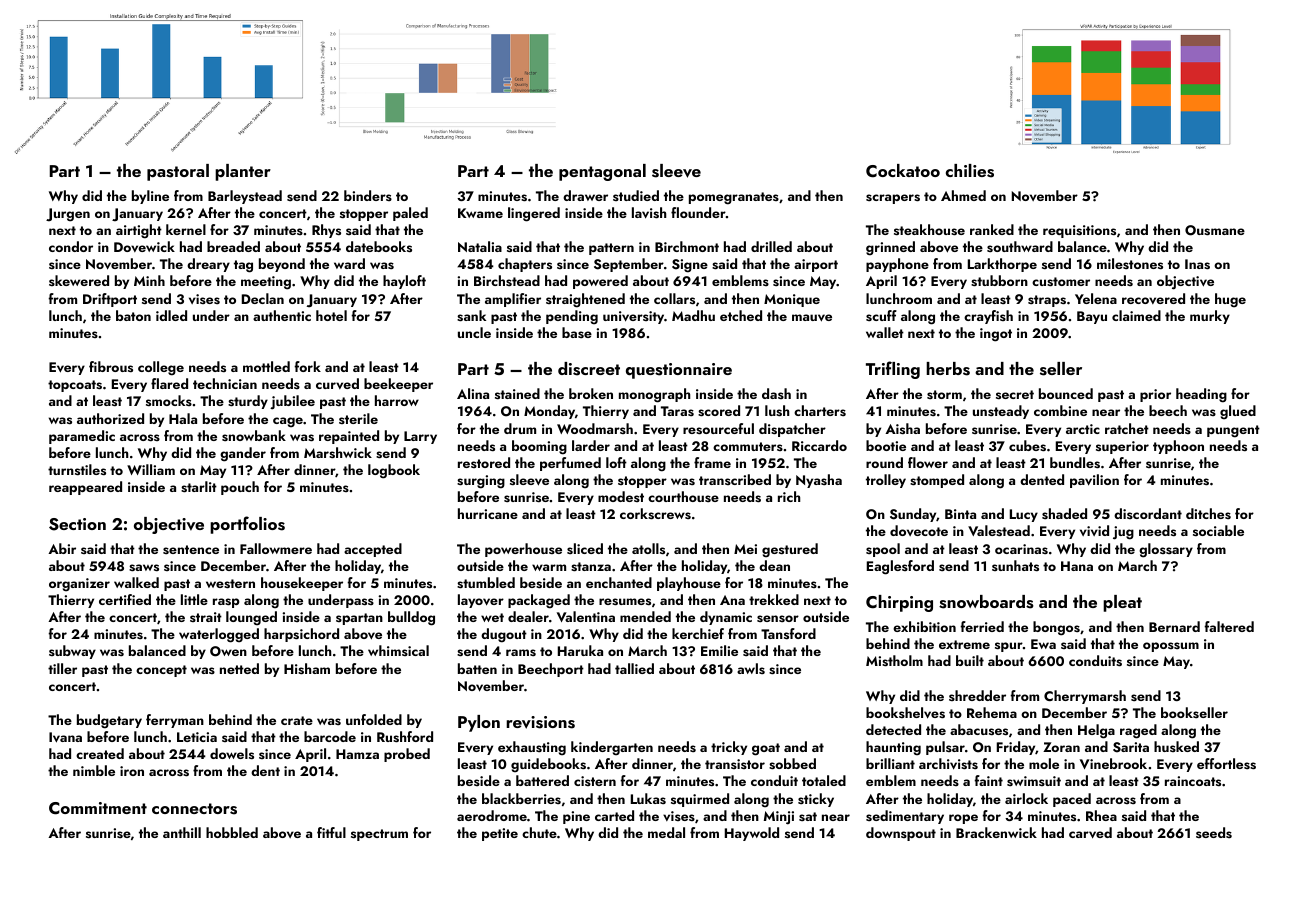 This screenshot has width=1308, height=924. Describe the element at coordinates (219, 635) in the screenshot. I see `waterlogged` at that location.
